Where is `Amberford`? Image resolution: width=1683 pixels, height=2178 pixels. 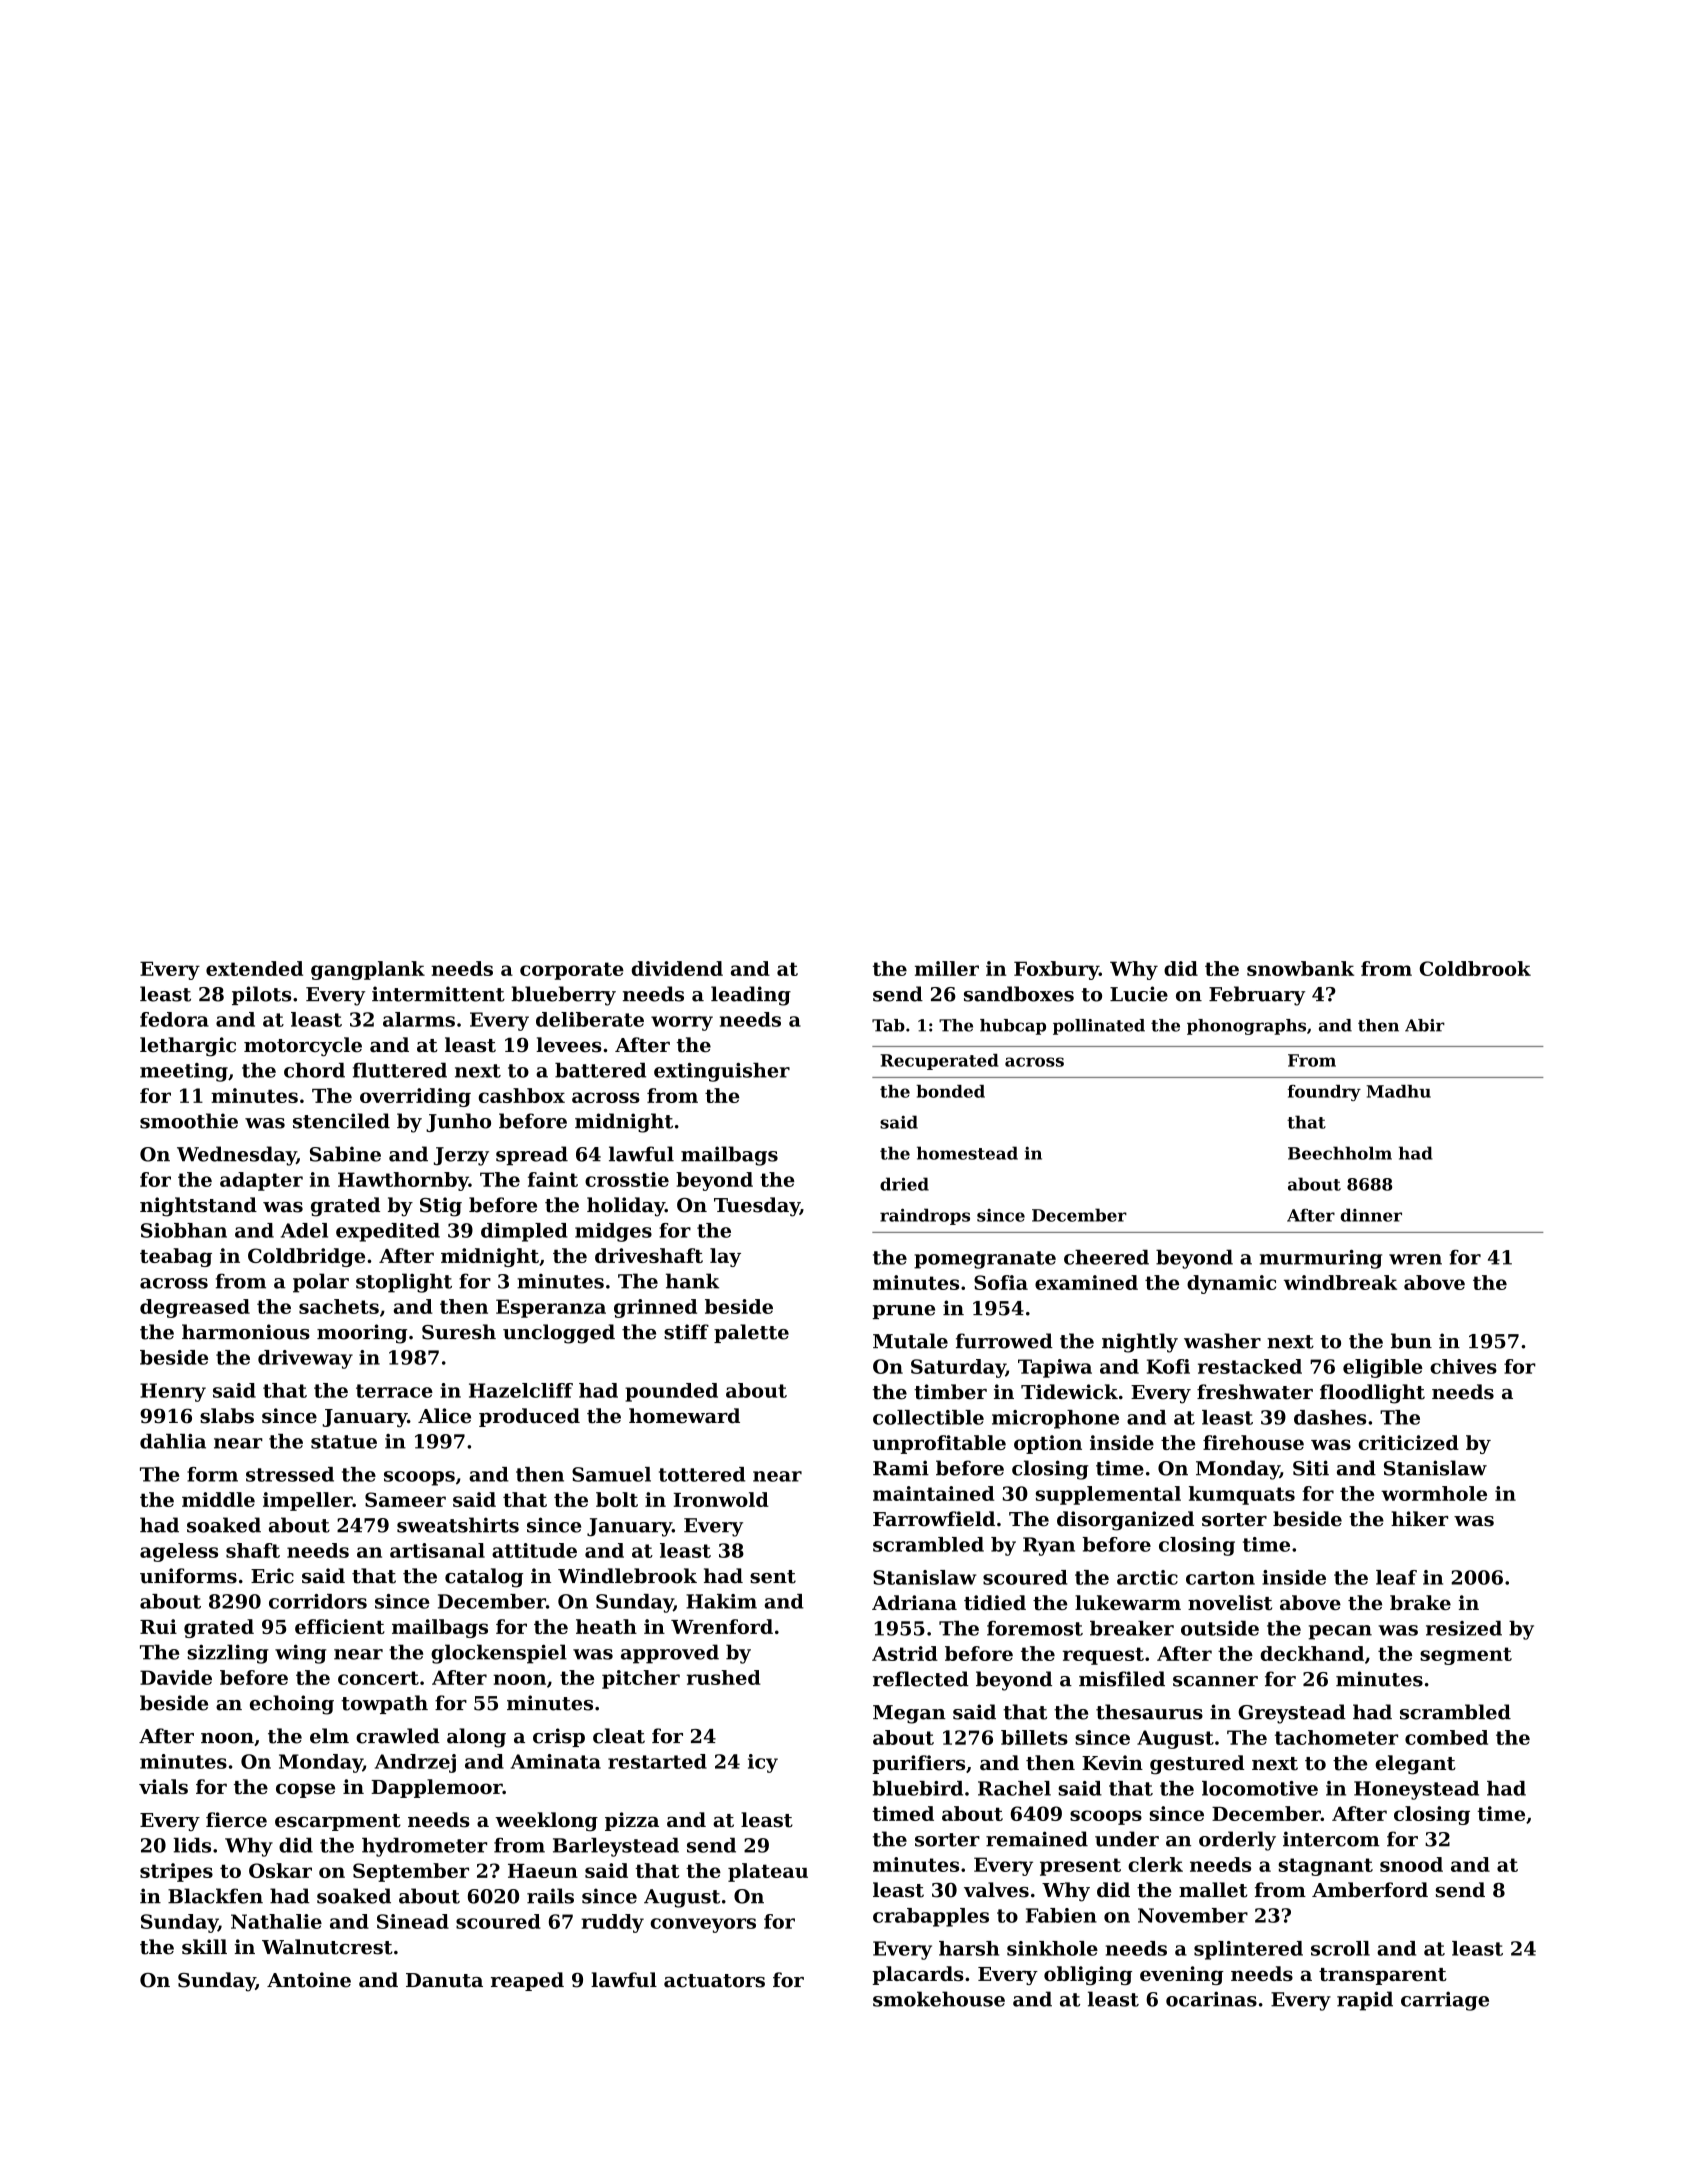 Amberford is located at coordinates (1370, 1890).
